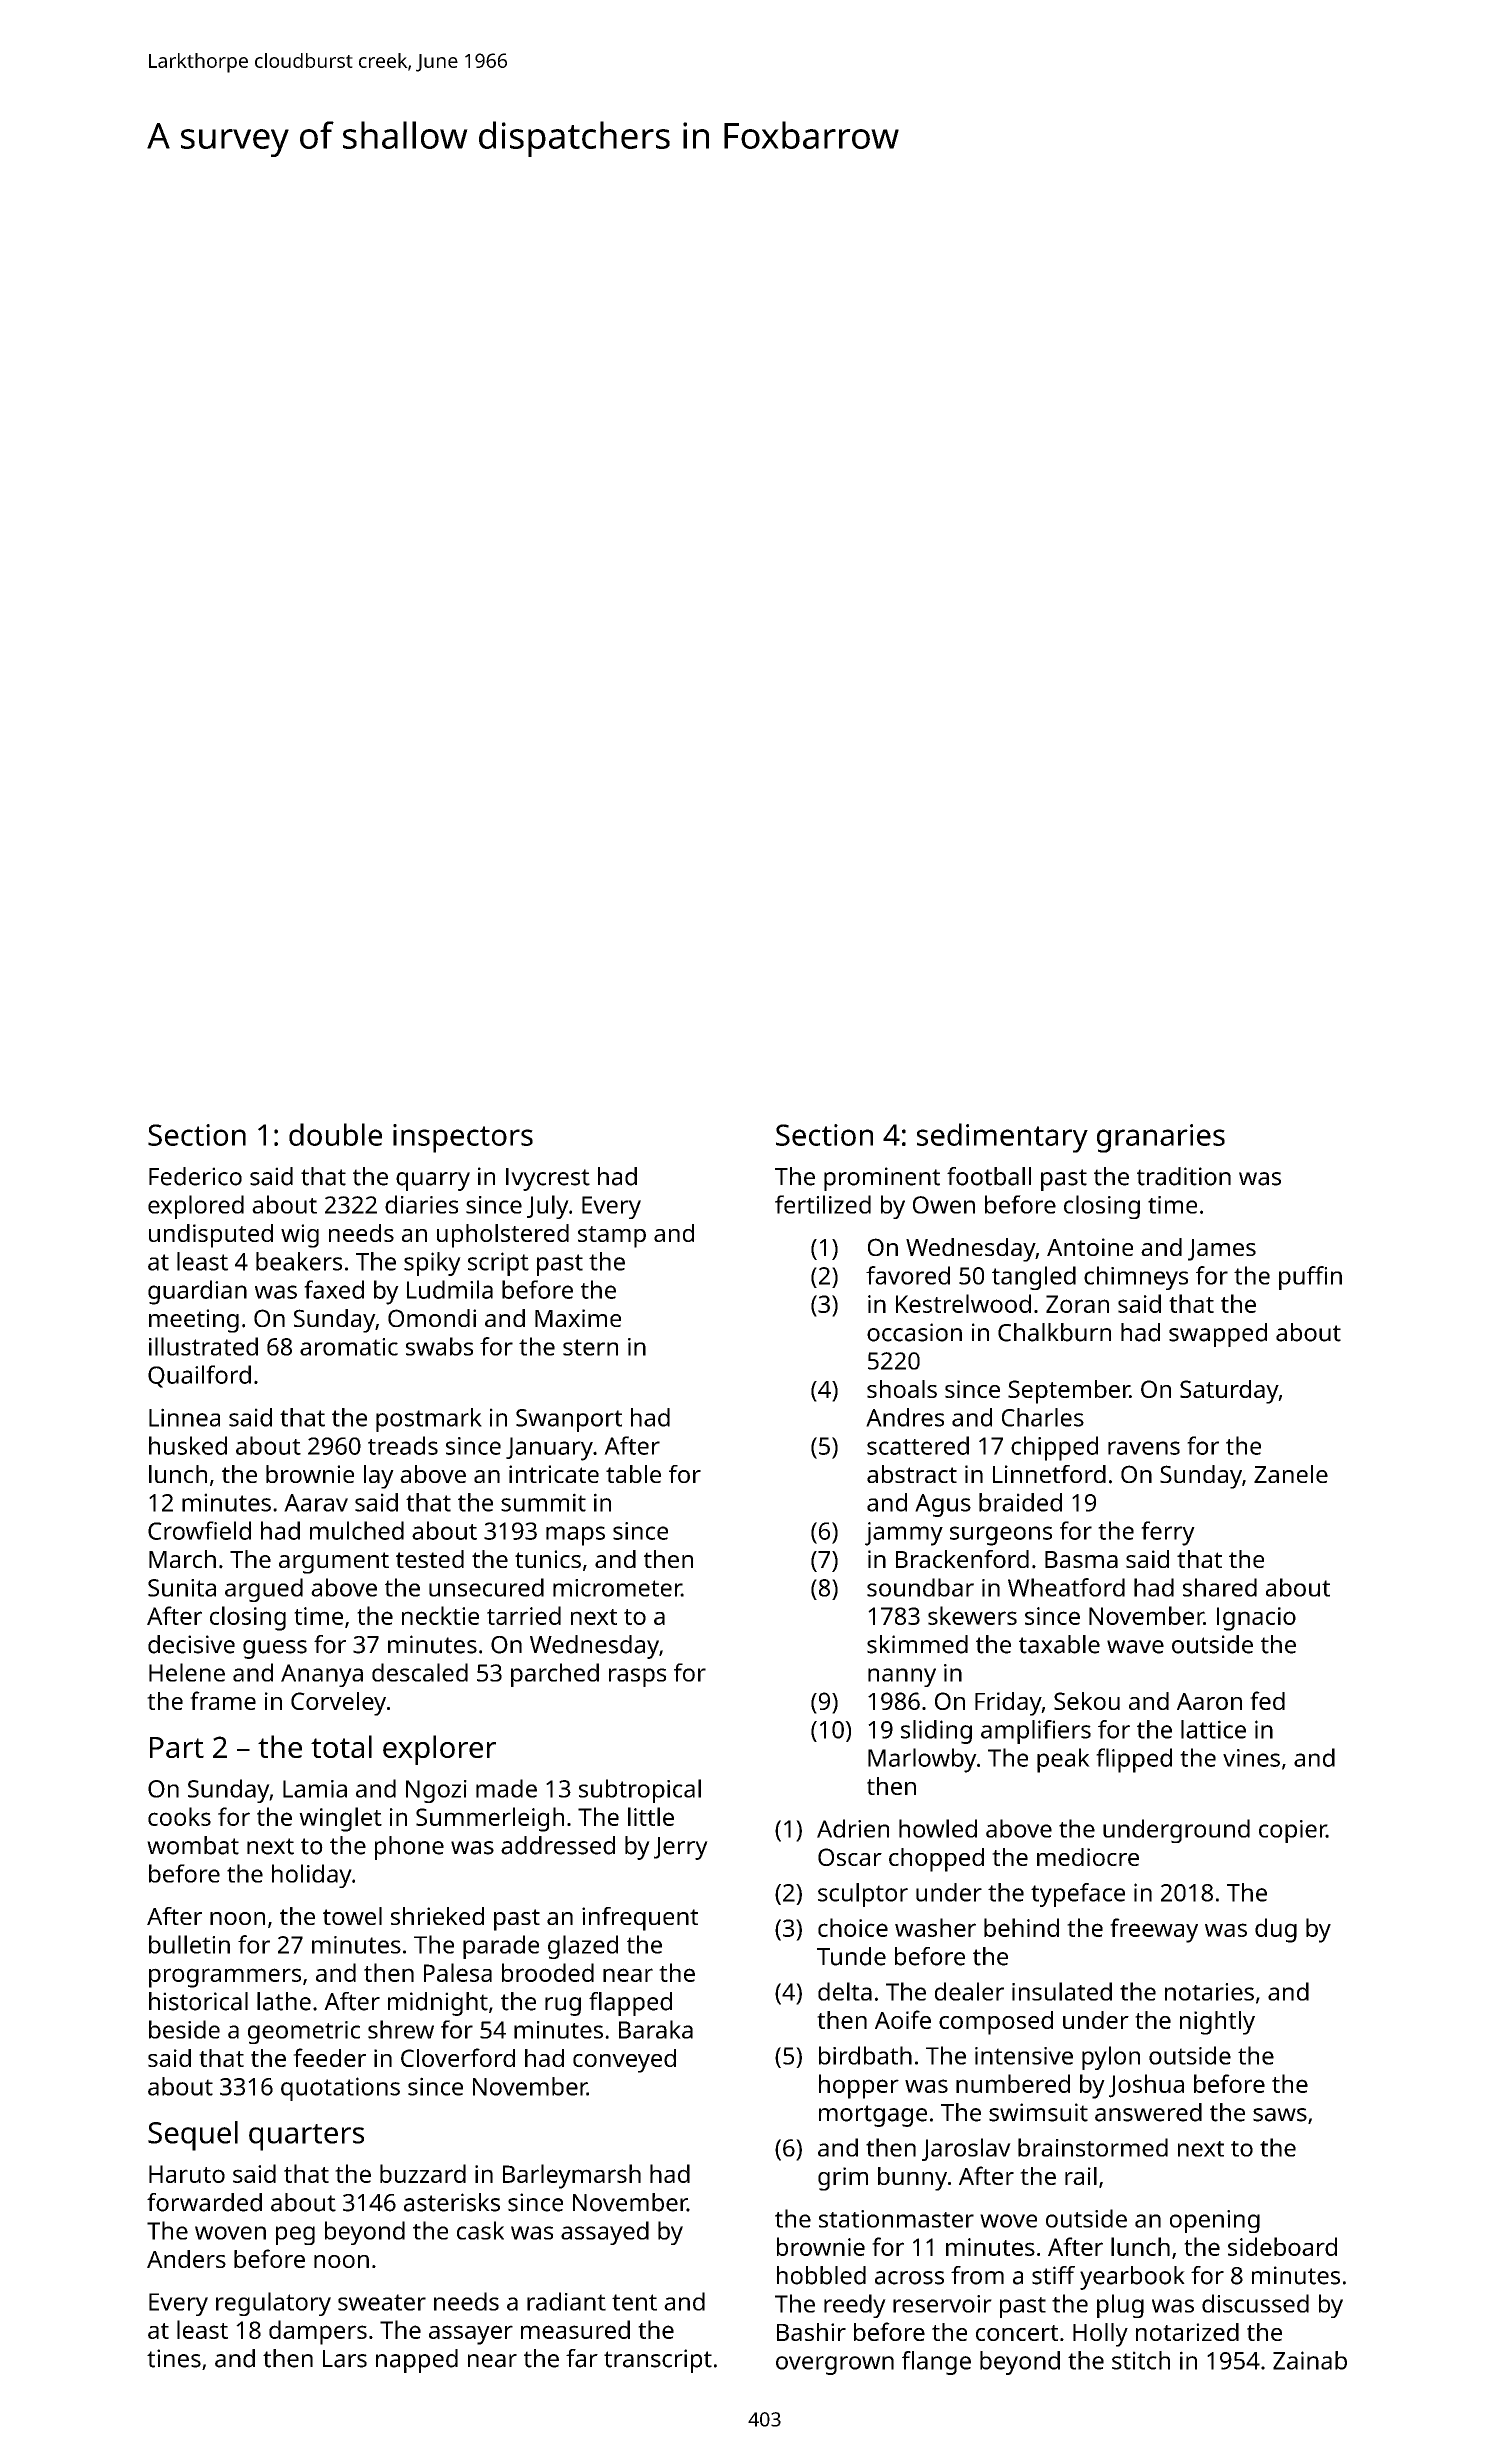 This screenshot has width=1496, height=2464. Describe the element at coordinates (851, 1956) in the screenshot. I see `Tunde` at that location.
